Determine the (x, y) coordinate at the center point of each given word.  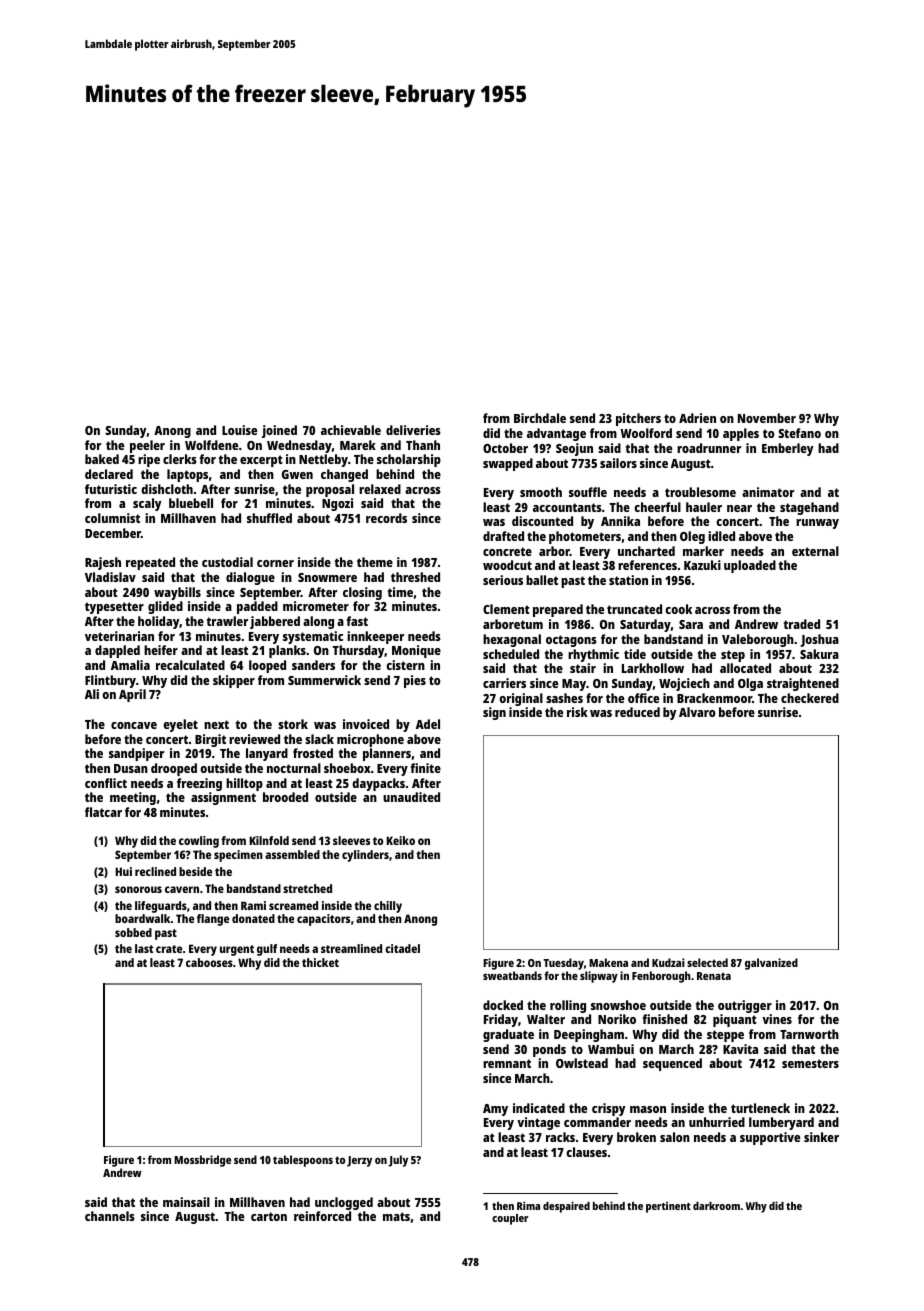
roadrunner (709, 448)
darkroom (716, 1206)
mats (396, 1216)
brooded (285, 797)
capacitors (323, 920)
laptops (187, 475)
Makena (608, 962)
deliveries (413, 430)
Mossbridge (202, 1161)
